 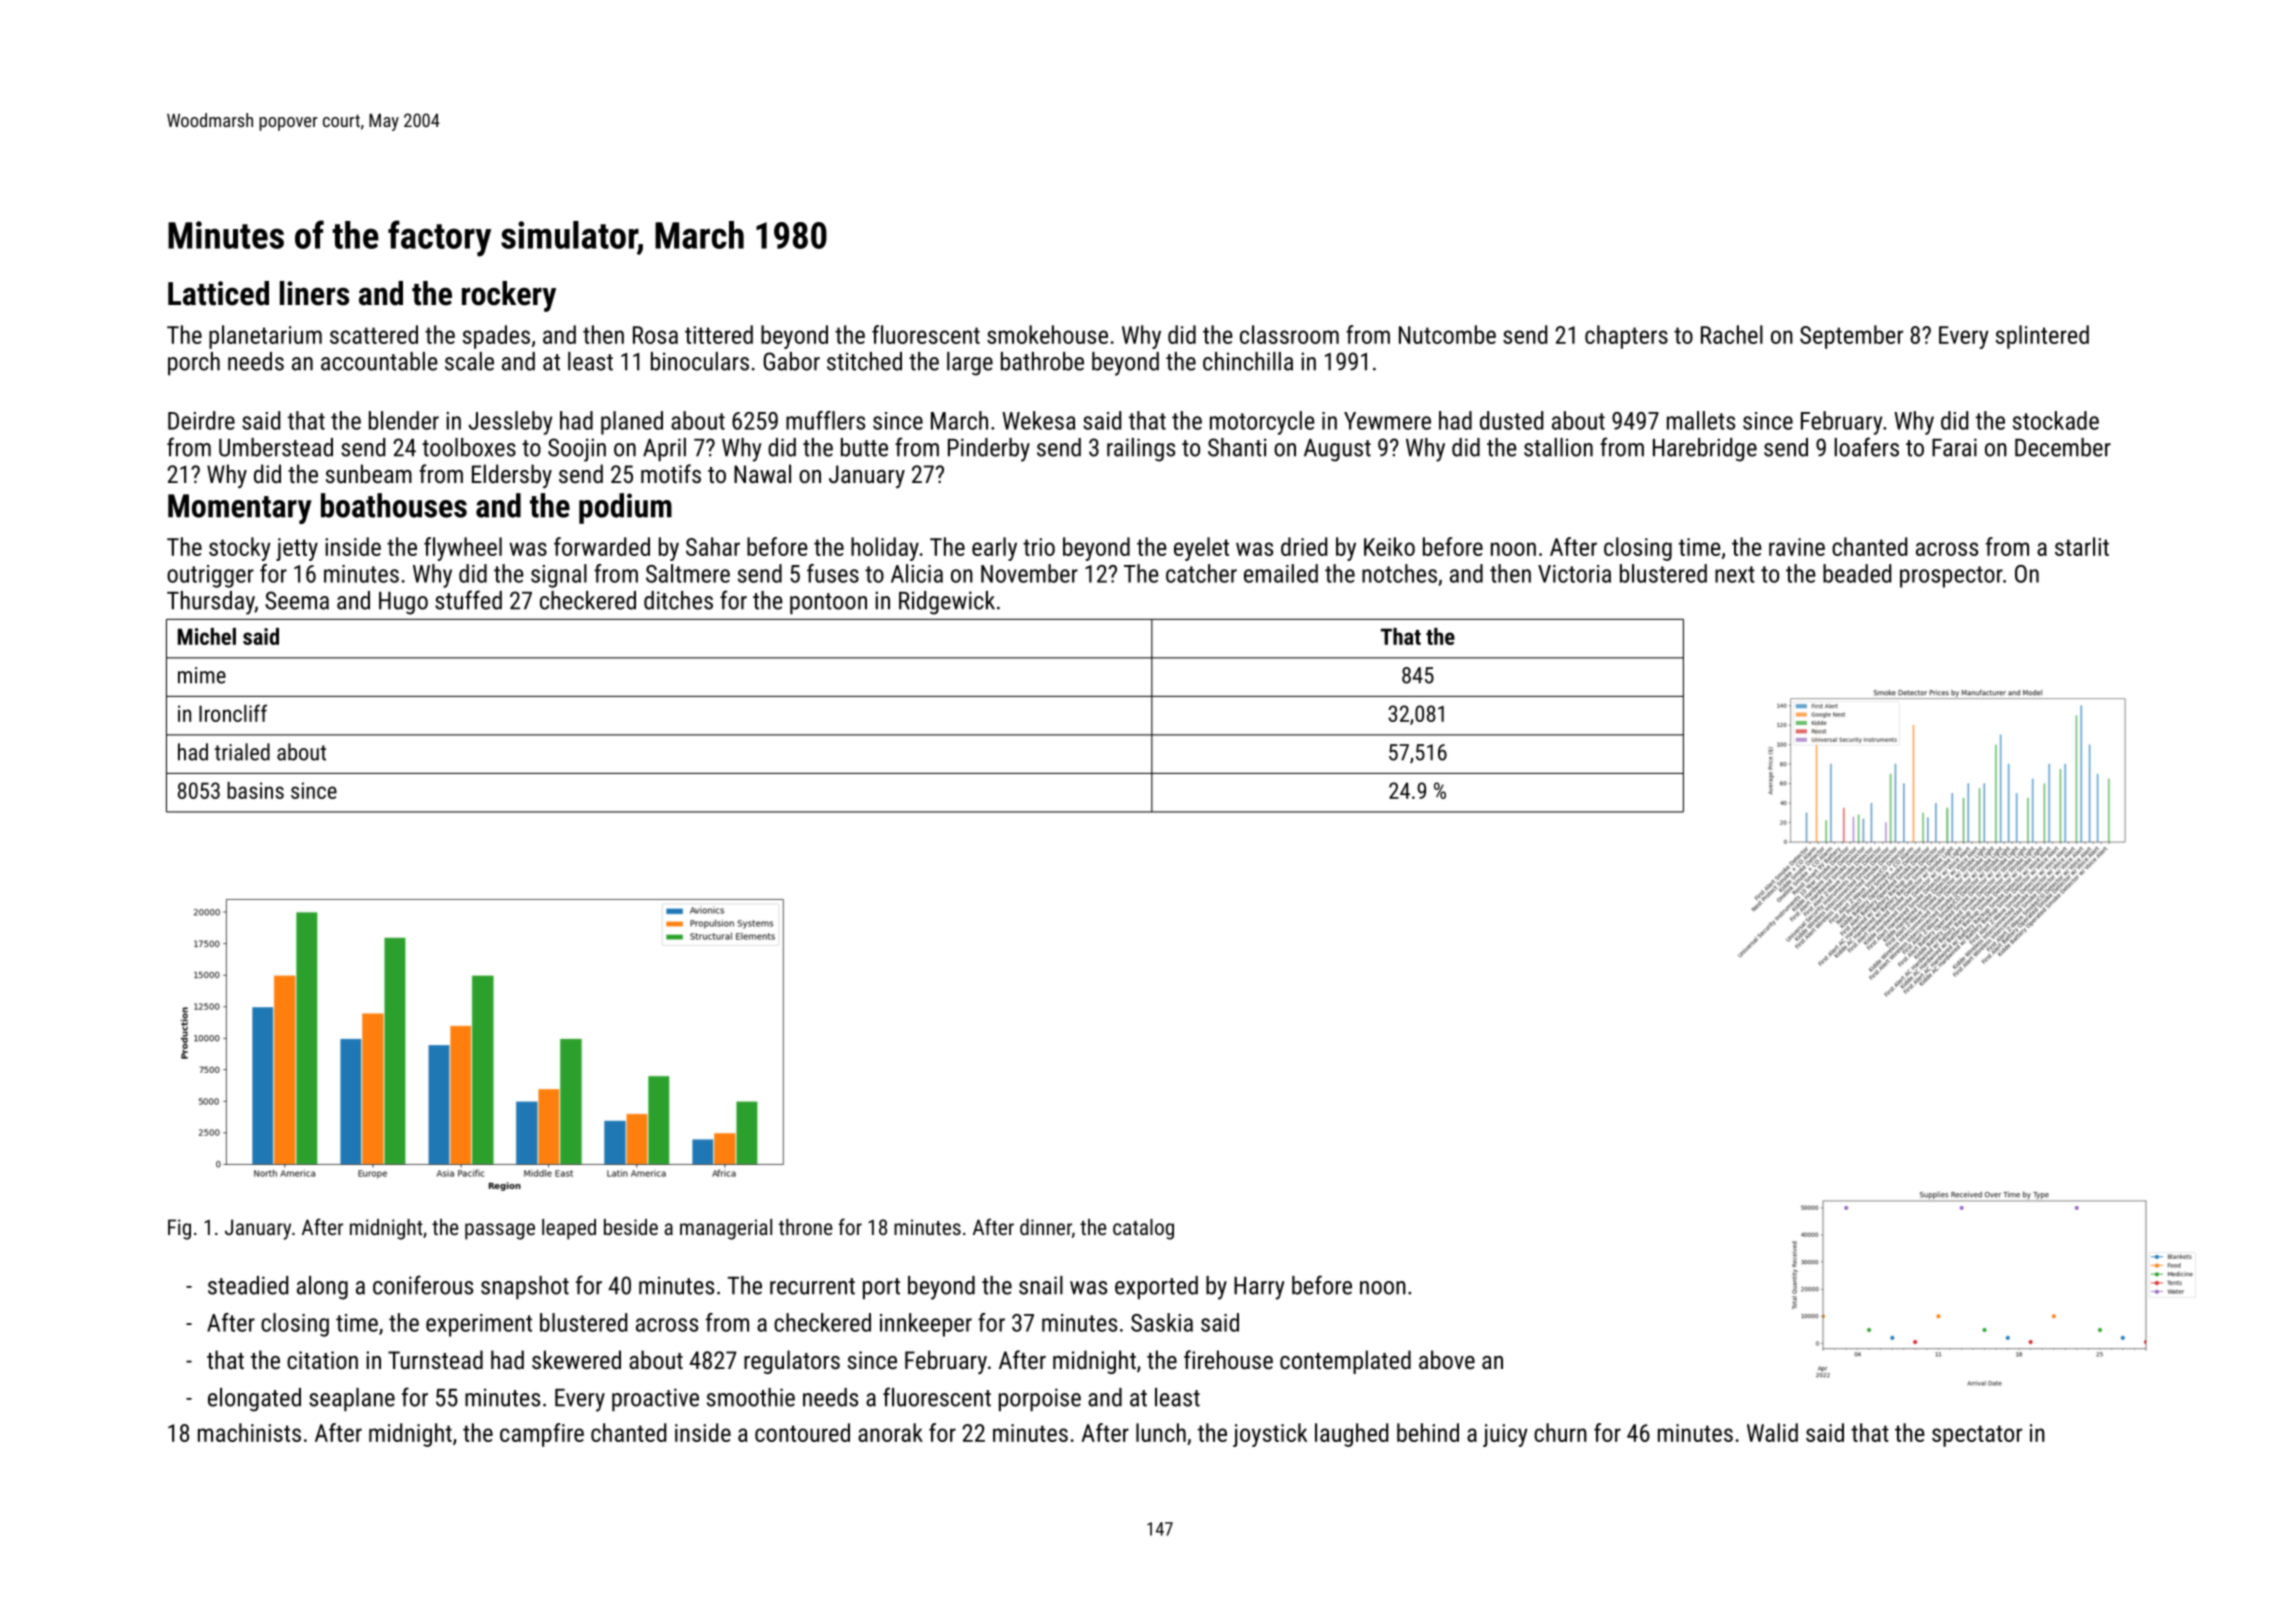 I want to click on Ridgewick, so click(x=947, y=603).
